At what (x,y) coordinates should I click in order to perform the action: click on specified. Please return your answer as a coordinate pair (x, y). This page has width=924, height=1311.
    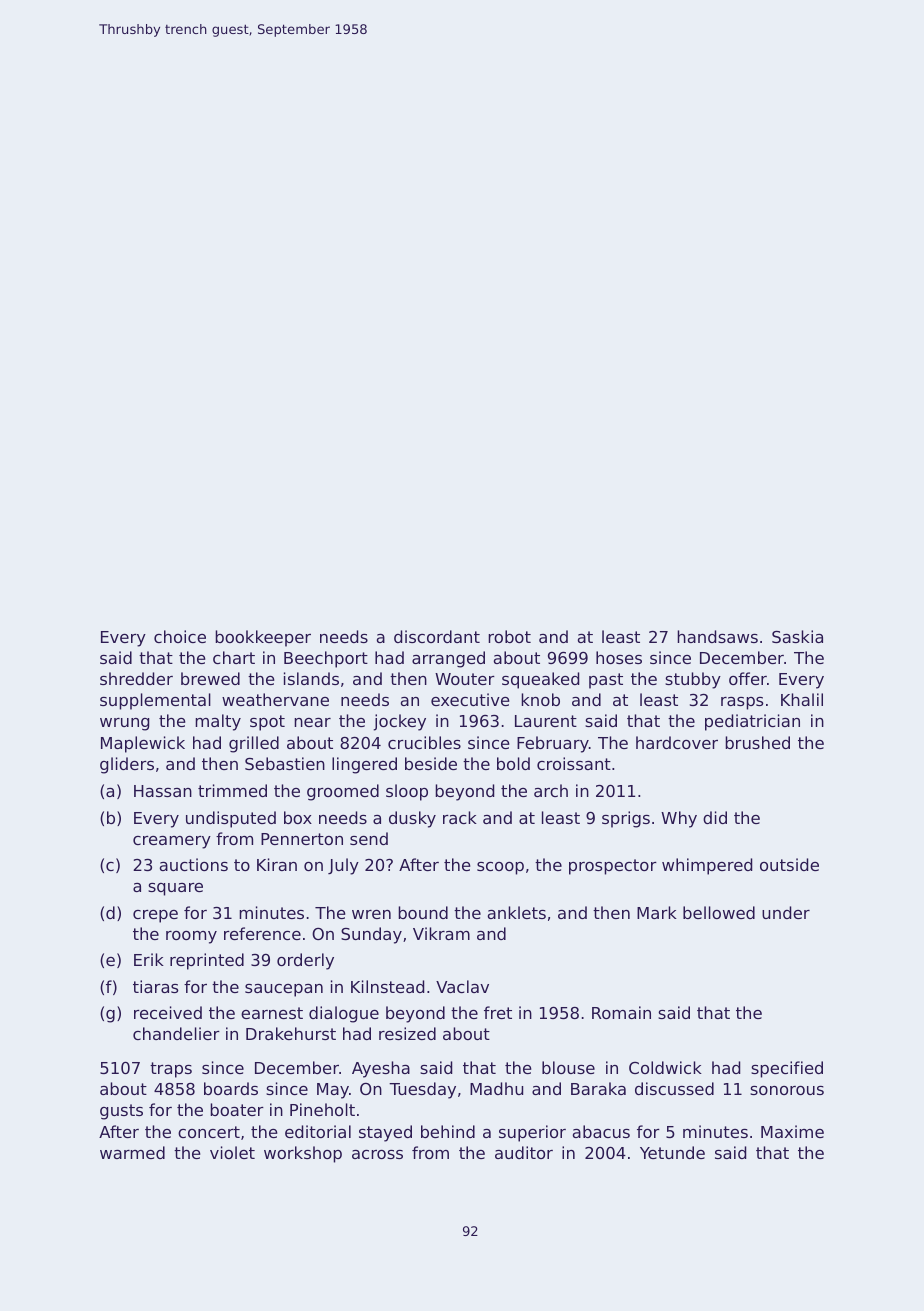
    Looking at the image, I should click on (787, 1069).
